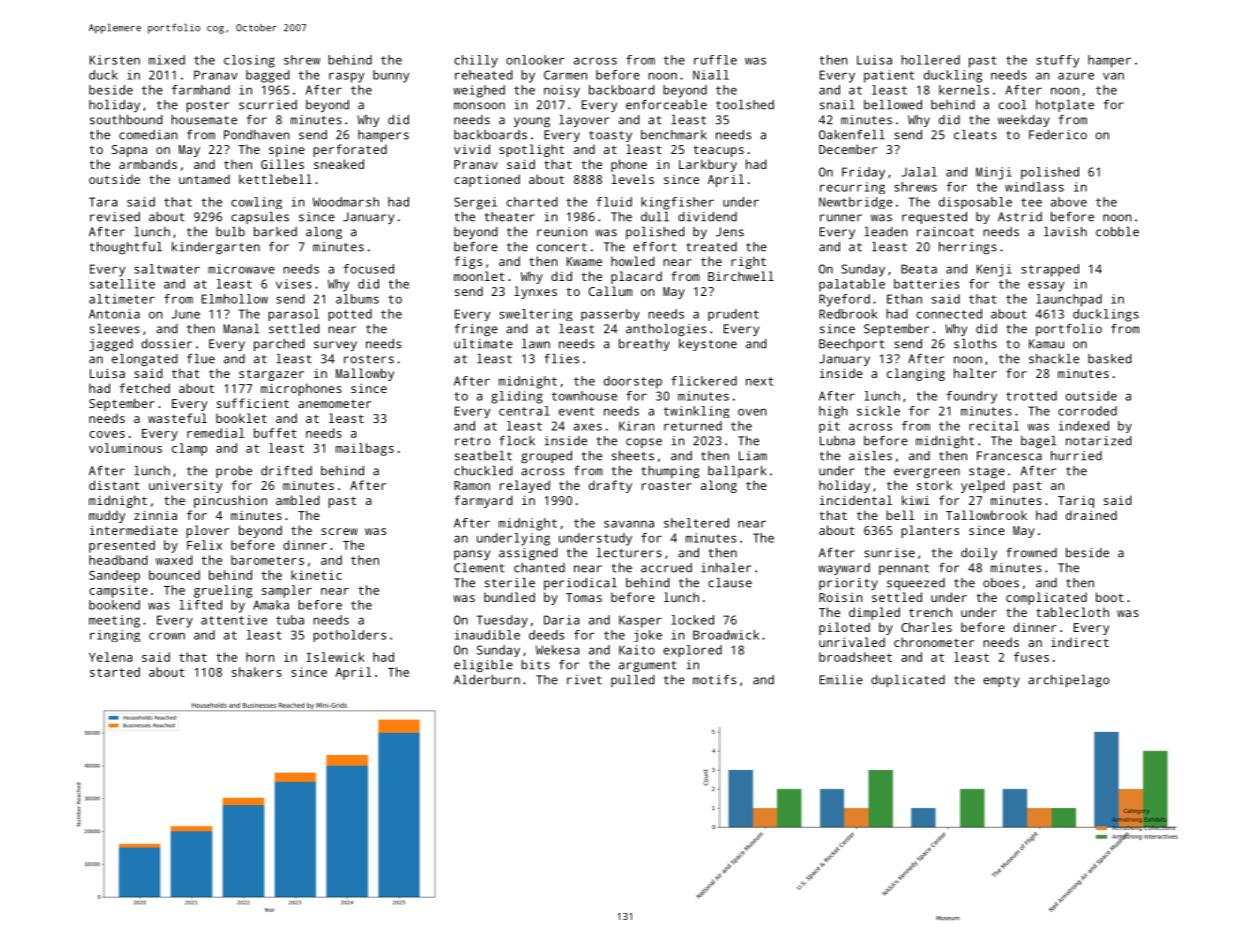  I want to click on bunny, so click(391, 76).
